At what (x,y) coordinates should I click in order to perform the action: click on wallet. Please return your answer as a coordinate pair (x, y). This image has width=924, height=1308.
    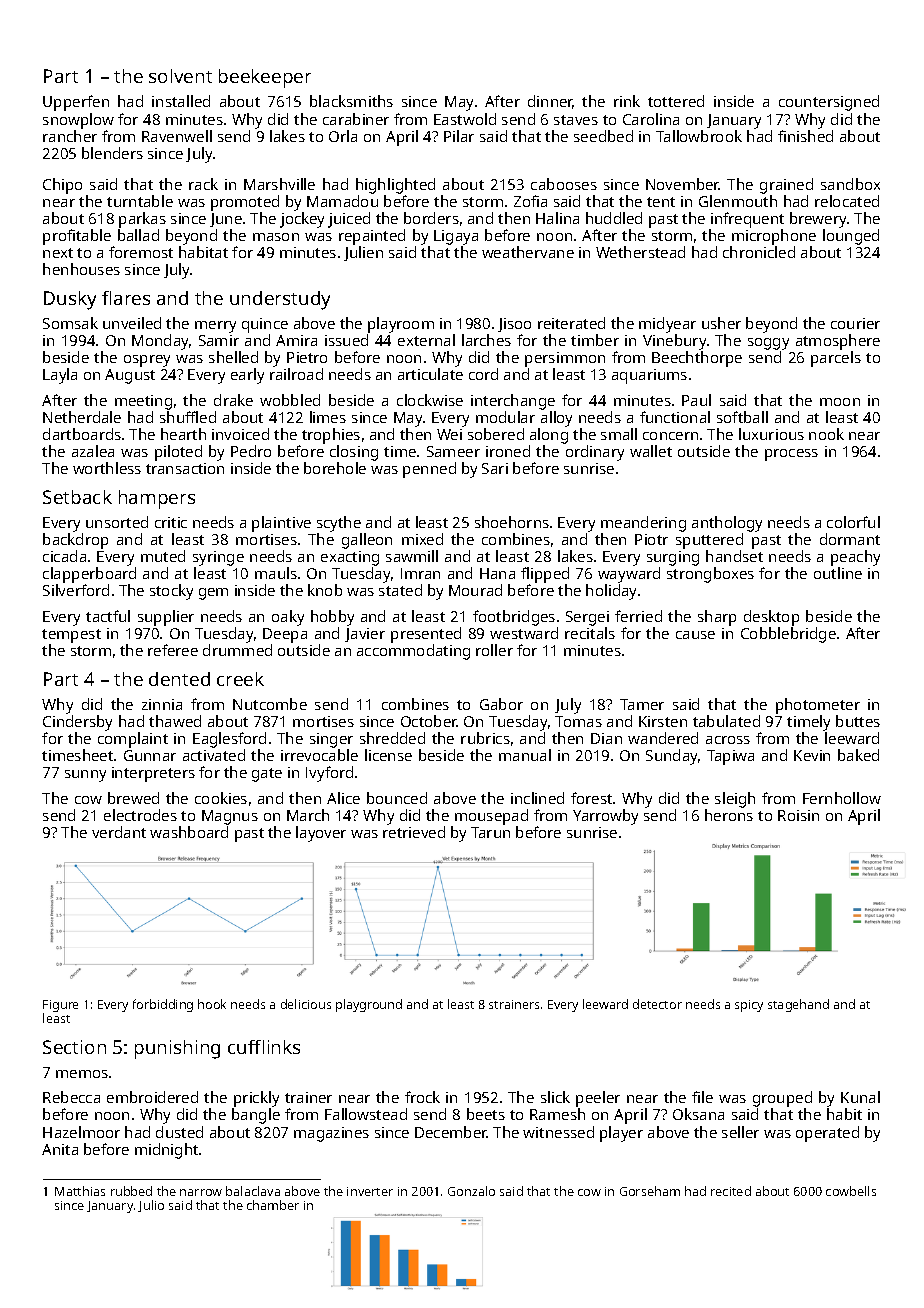
    Looking at the image, I should click on (651, 451).
